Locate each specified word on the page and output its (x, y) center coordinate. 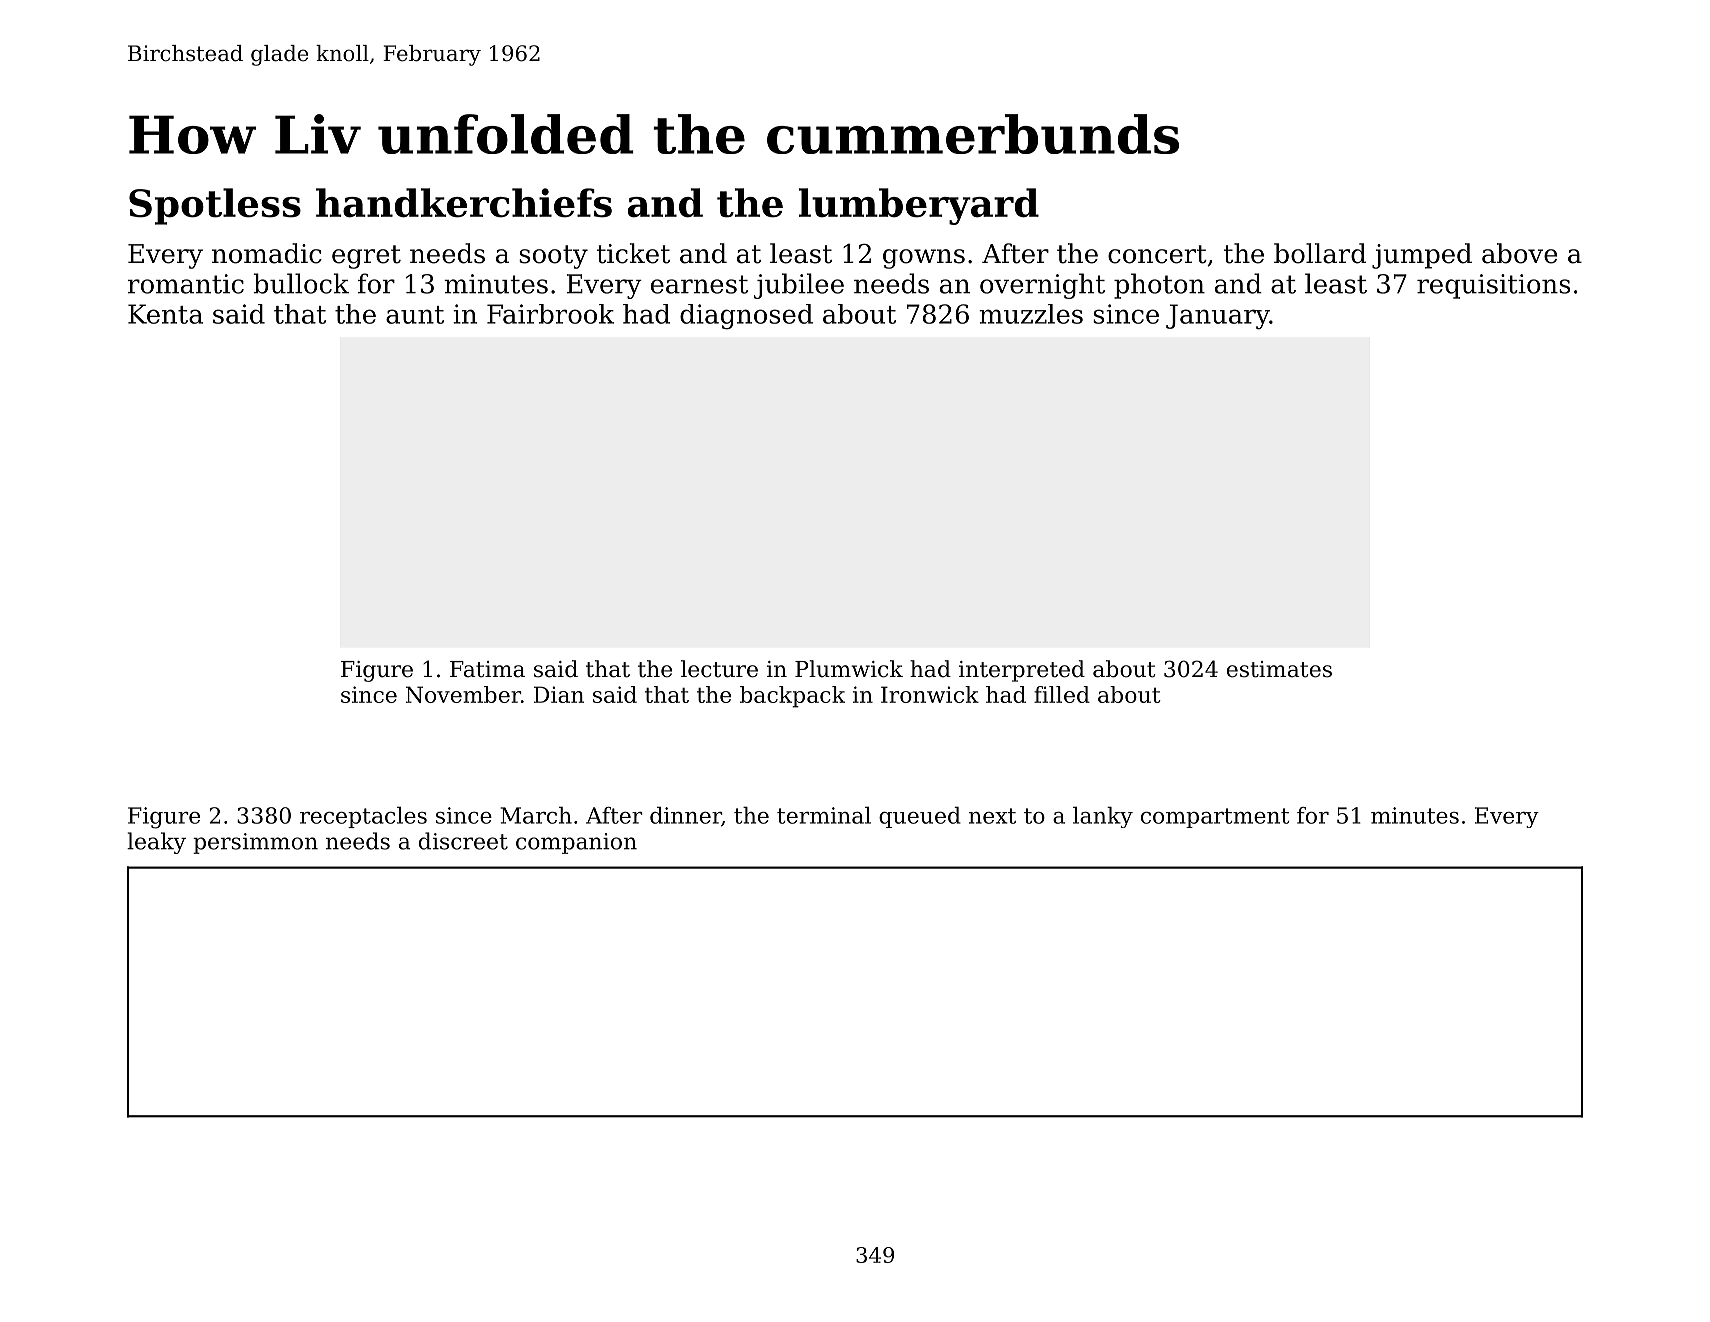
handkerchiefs (464, 203)
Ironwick (930, 694)
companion (576, 843)
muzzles (1031, 314)
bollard (1320, 253)
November (463, 694)
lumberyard (919, 206)
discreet (463, 841)
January (1218, 316)
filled (1062, 694)
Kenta (165, 314)
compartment (1215, 818)
